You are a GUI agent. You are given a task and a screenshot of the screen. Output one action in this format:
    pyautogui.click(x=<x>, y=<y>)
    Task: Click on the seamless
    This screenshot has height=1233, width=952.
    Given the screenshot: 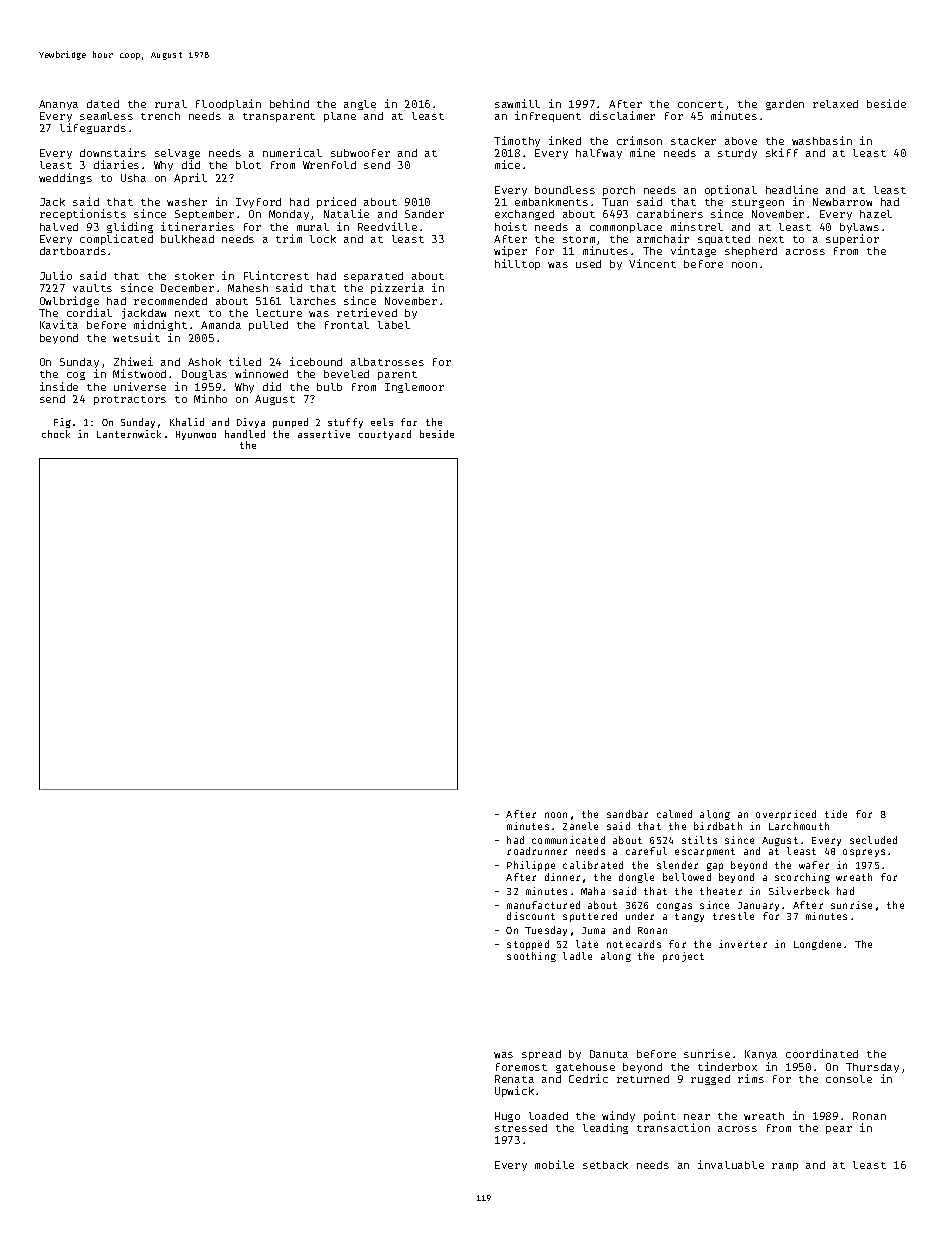 What is the action you would take?
    pyautogui.click(x=106, y=116)
